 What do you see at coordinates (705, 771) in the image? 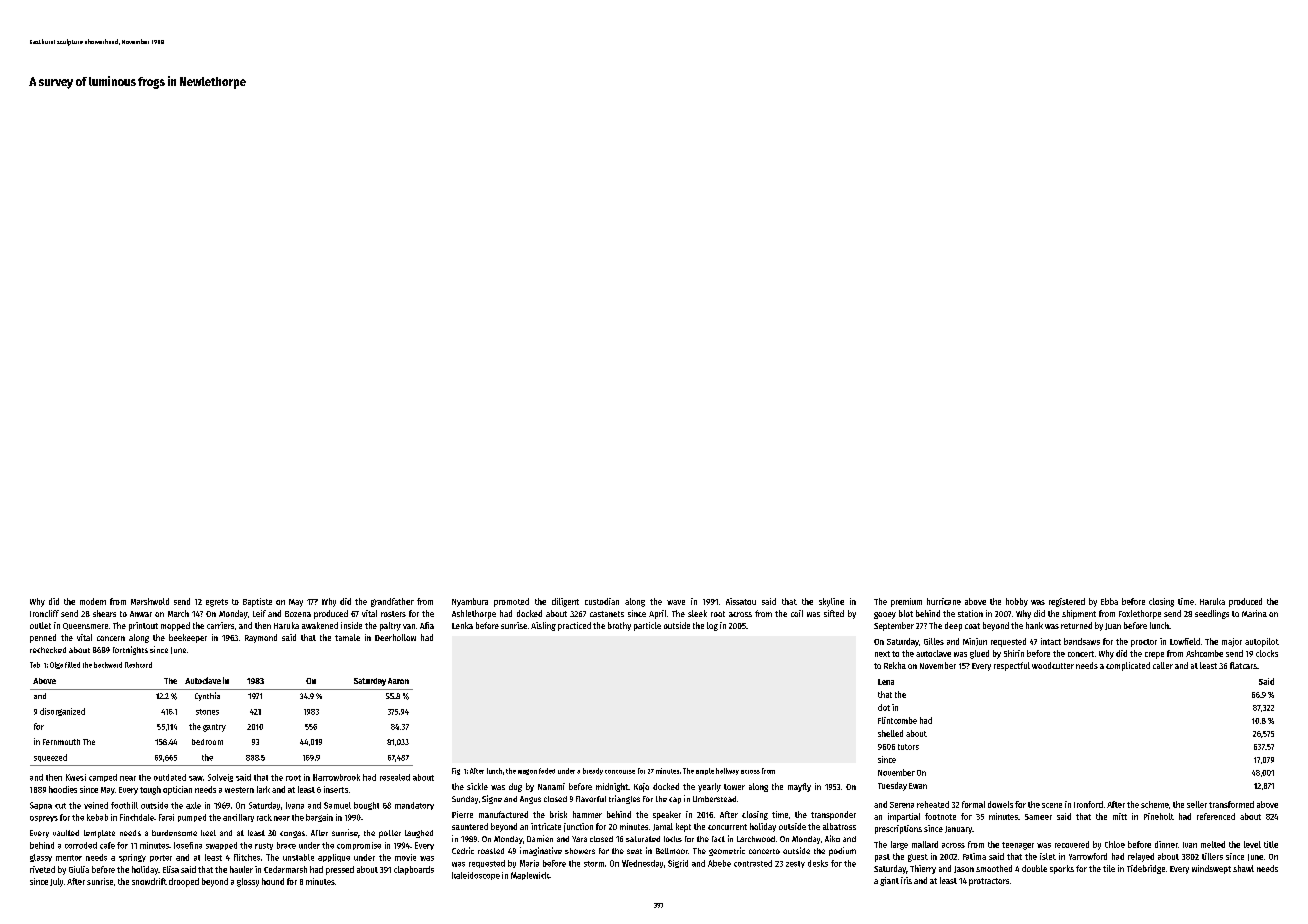
I see `ample` at bounding box center [705, 771].
